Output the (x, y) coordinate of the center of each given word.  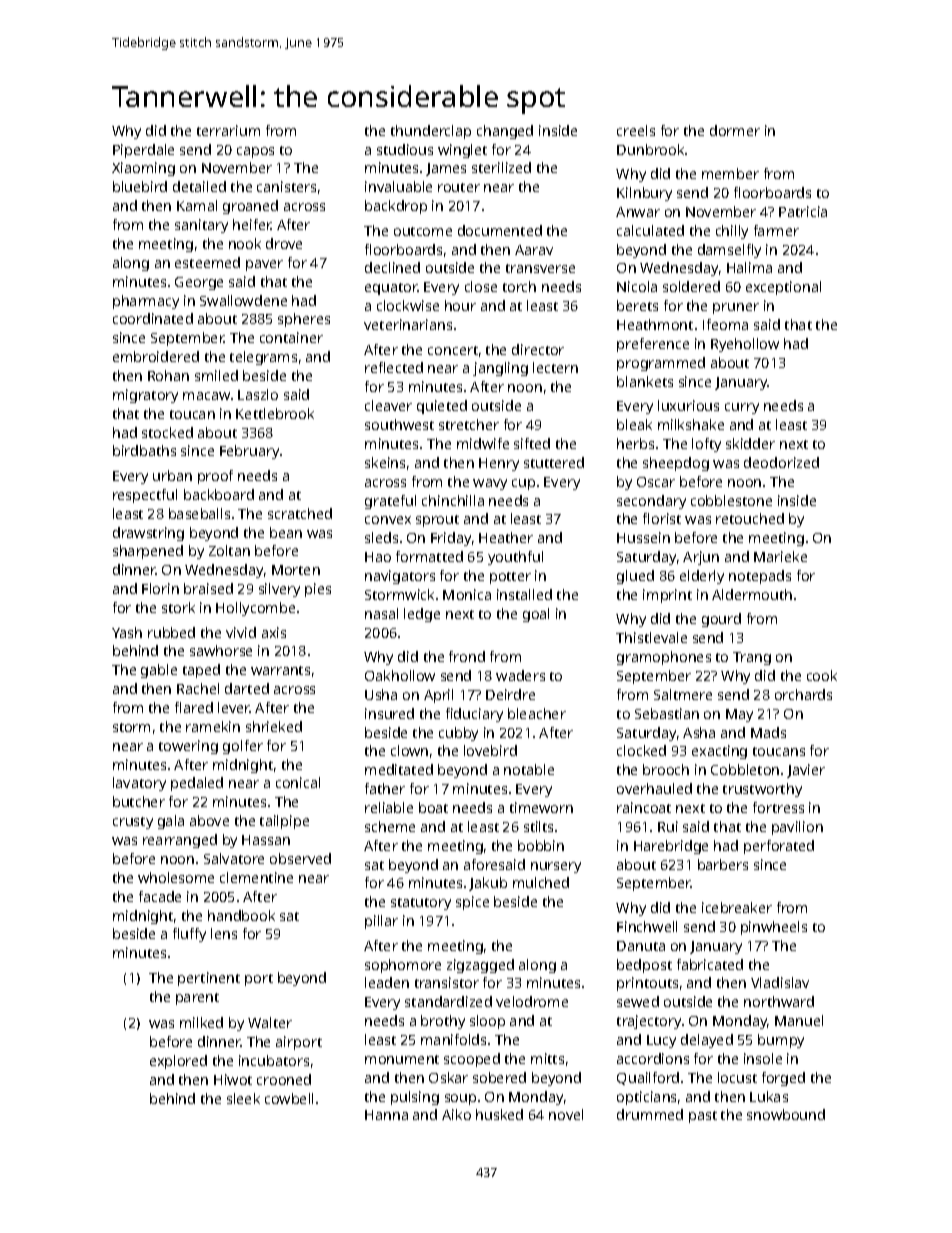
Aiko (456, 1114)
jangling (500, 369)
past (703, 1117)
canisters (286, 186)
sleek (243, 1098)
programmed (661, 364)
